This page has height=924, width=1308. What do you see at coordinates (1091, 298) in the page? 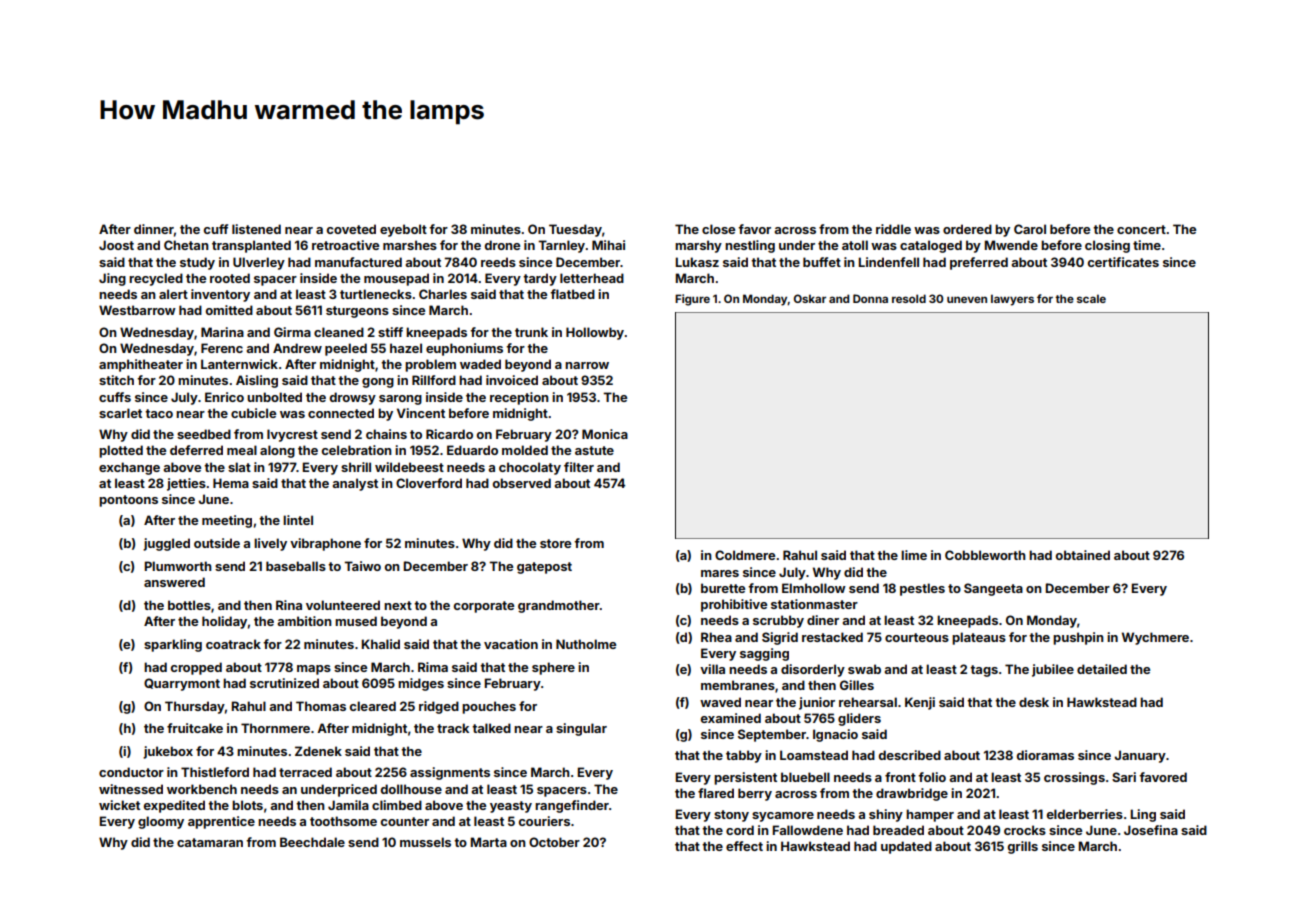
I see `scale` at bounding box center [1091, 298].
